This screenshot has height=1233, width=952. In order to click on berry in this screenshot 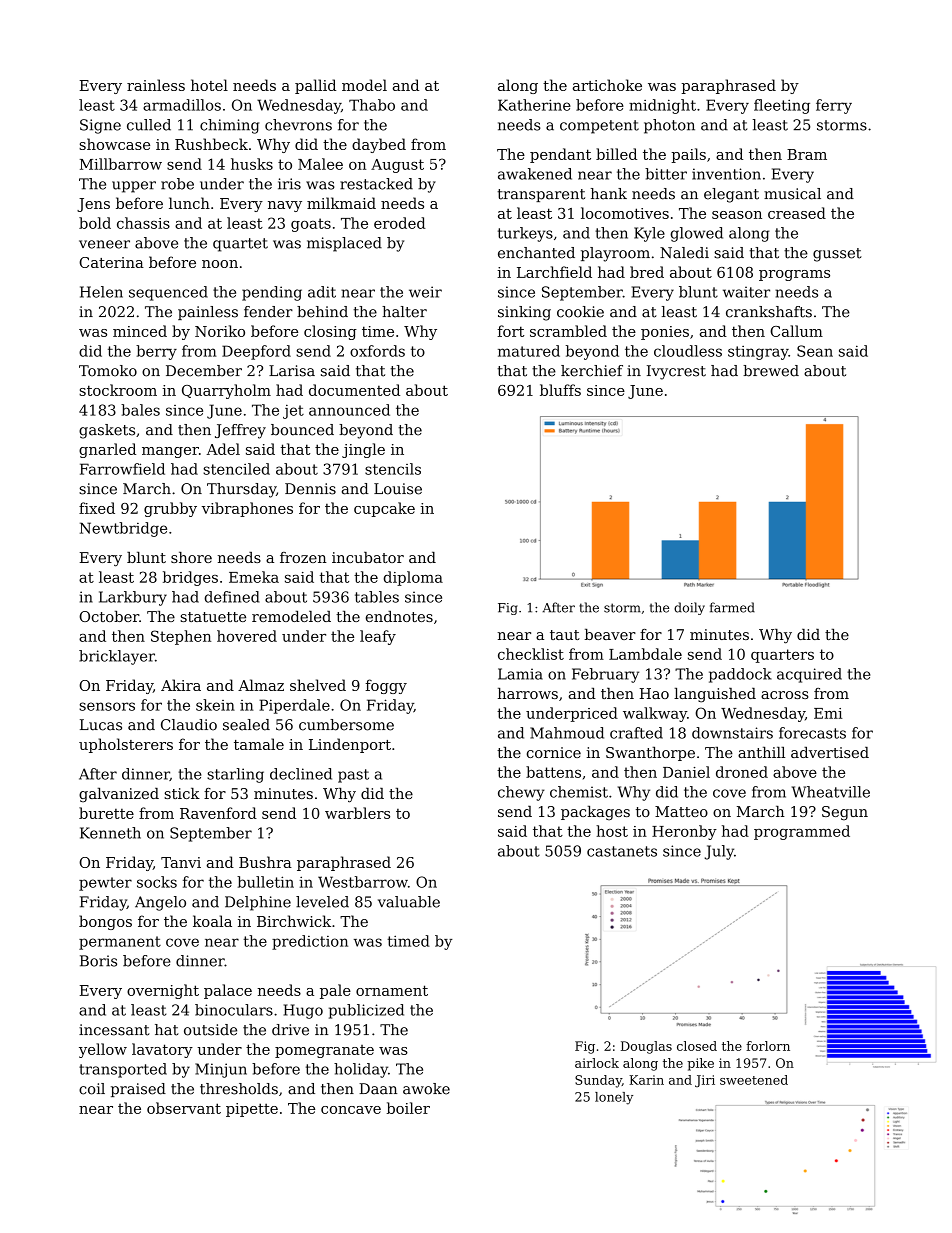, I will do `click(156, 352)`.
